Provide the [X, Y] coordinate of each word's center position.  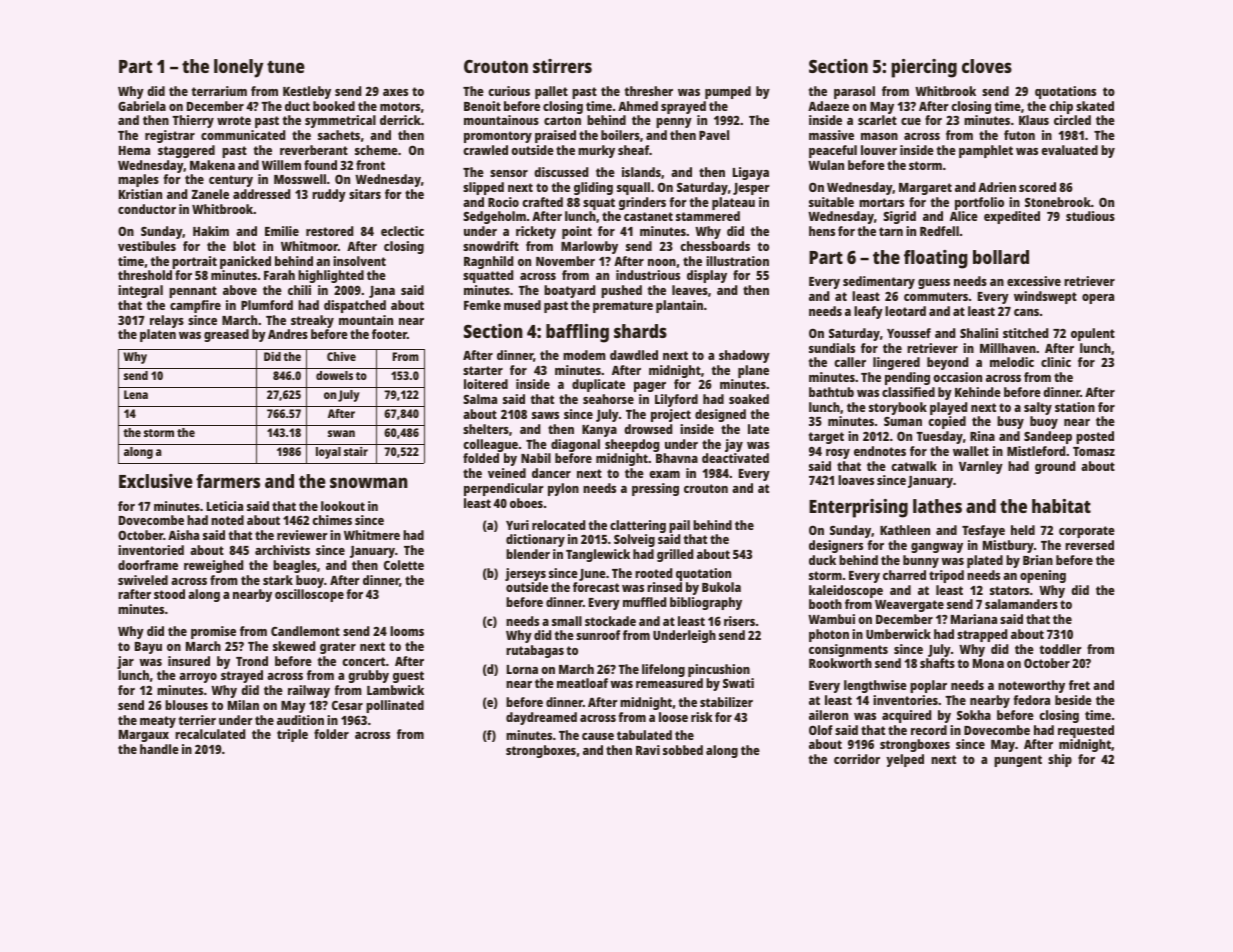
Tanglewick [598, 555]
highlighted [331, 276]
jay [734, 445]
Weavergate [909, 606]
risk [702, 717]
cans [1026, 312]
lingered [896, 363]
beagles [295, 566]
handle [159, 749]
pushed [621, 291]
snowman [369, 482]
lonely [238, 68]
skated [1095, 106]
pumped [728, 92]
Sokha [974, 715]
